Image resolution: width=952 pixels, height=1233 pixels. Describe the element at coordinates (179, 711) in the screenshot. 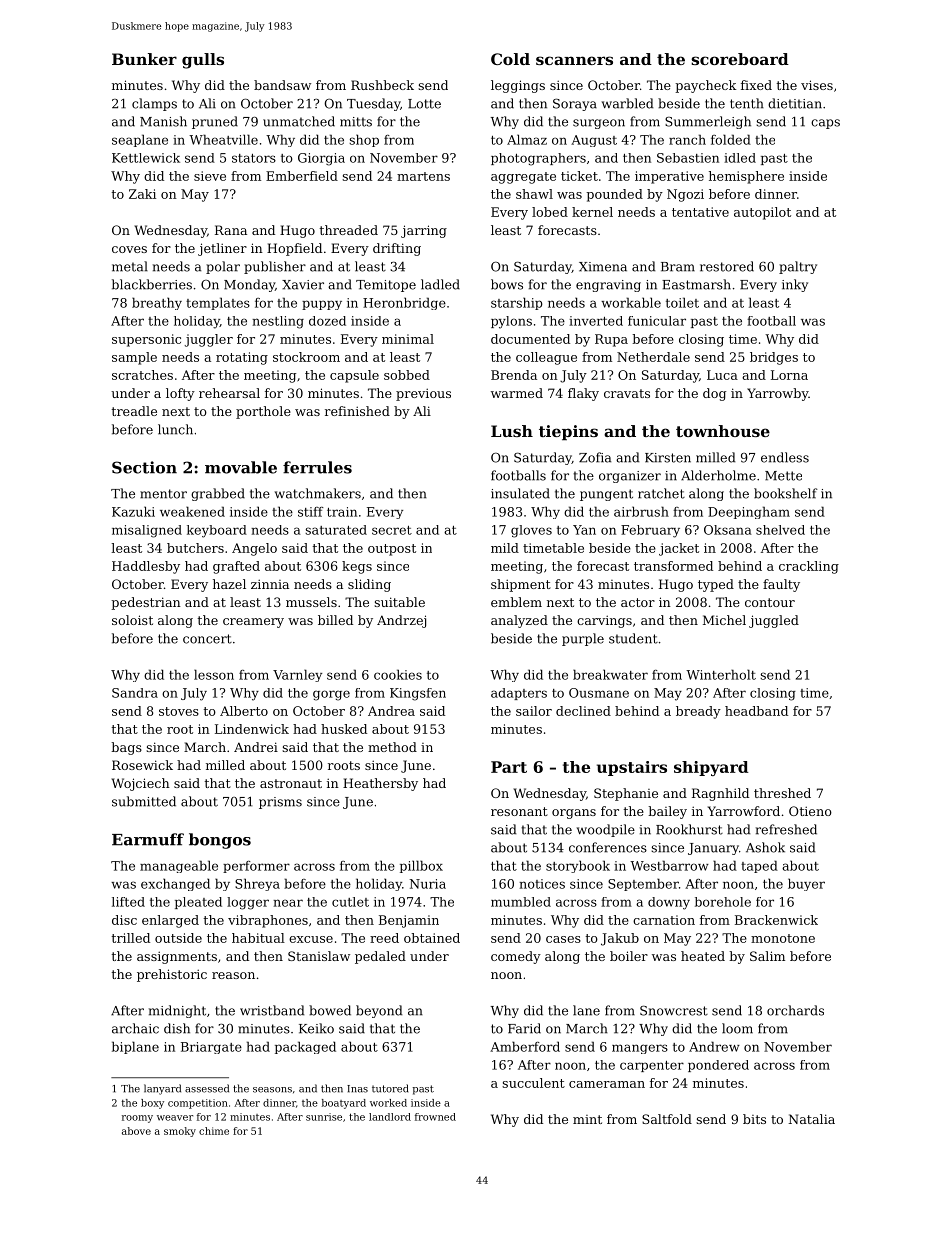

I see `stoves` at that location.
